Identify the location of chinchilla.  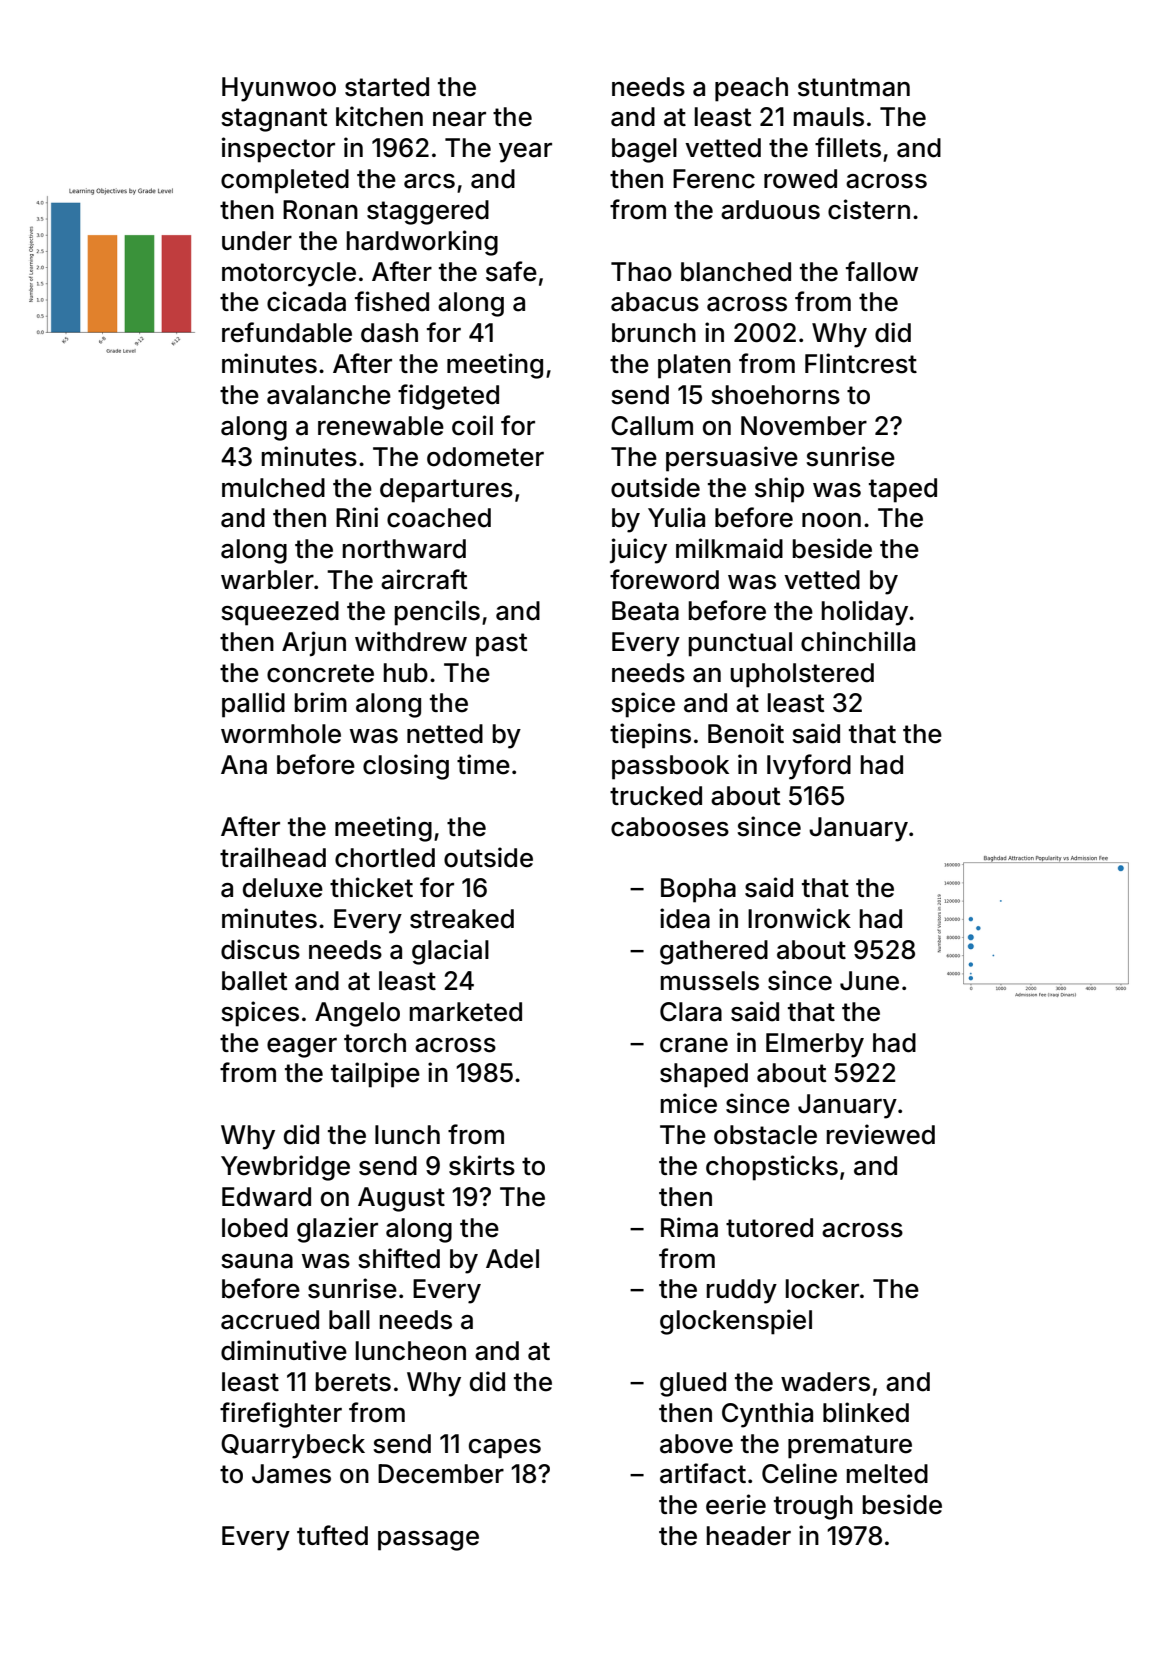
(858, 641).
